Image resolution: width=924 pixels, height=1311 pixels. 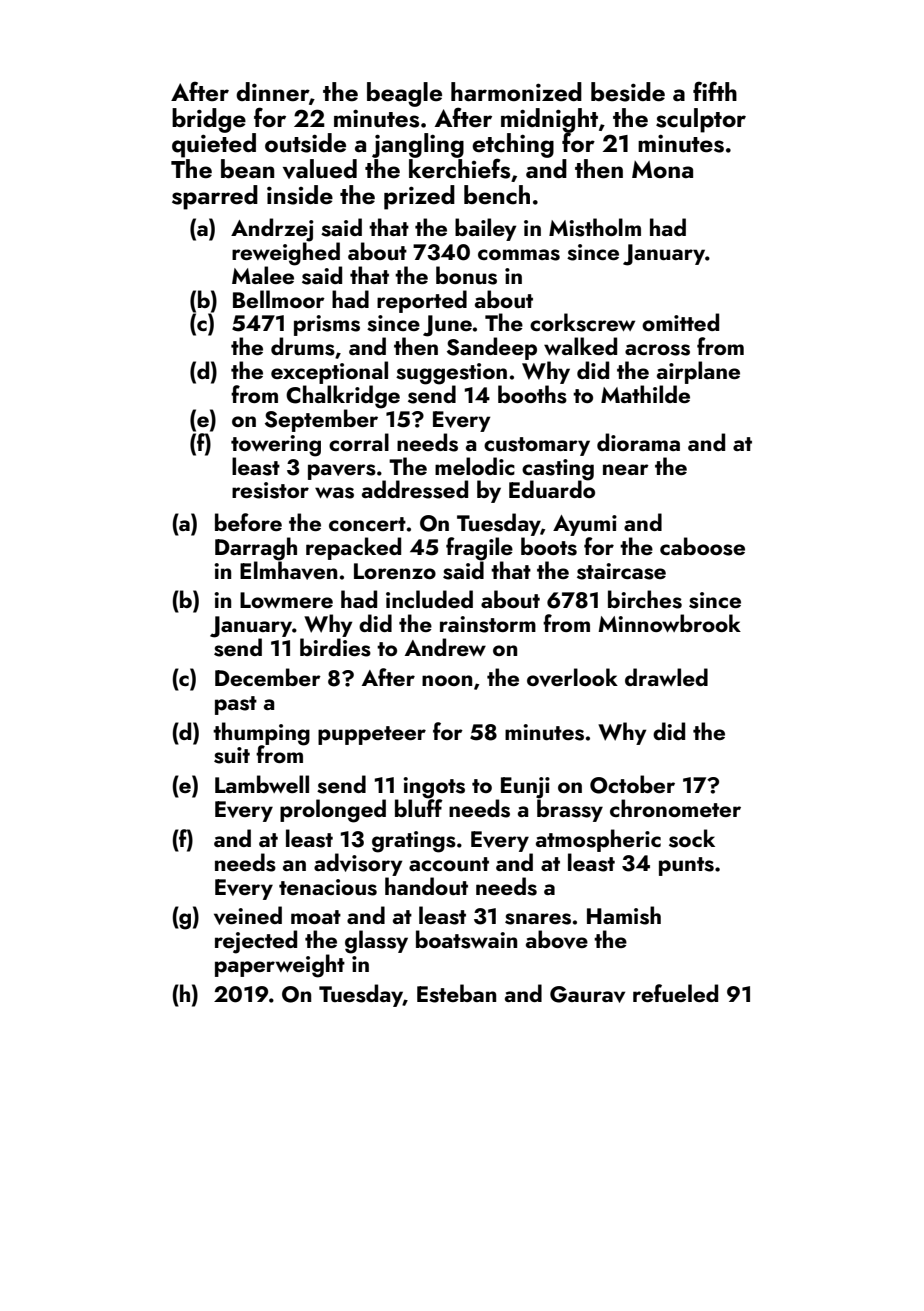 I want to click on punts, so click(x=686, y=866).
